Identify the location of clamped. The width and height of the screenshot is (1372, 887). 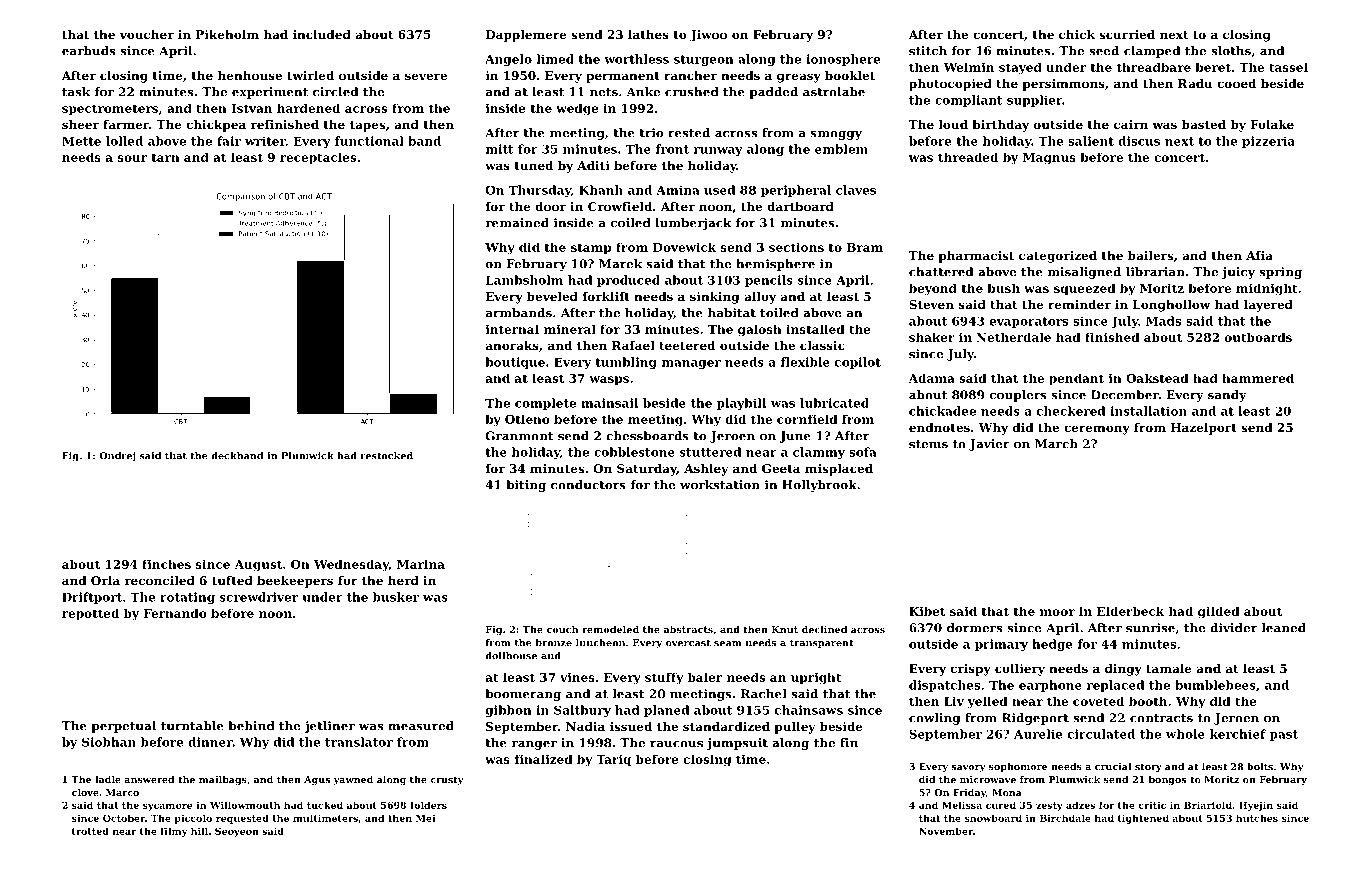
(1152, 52).
